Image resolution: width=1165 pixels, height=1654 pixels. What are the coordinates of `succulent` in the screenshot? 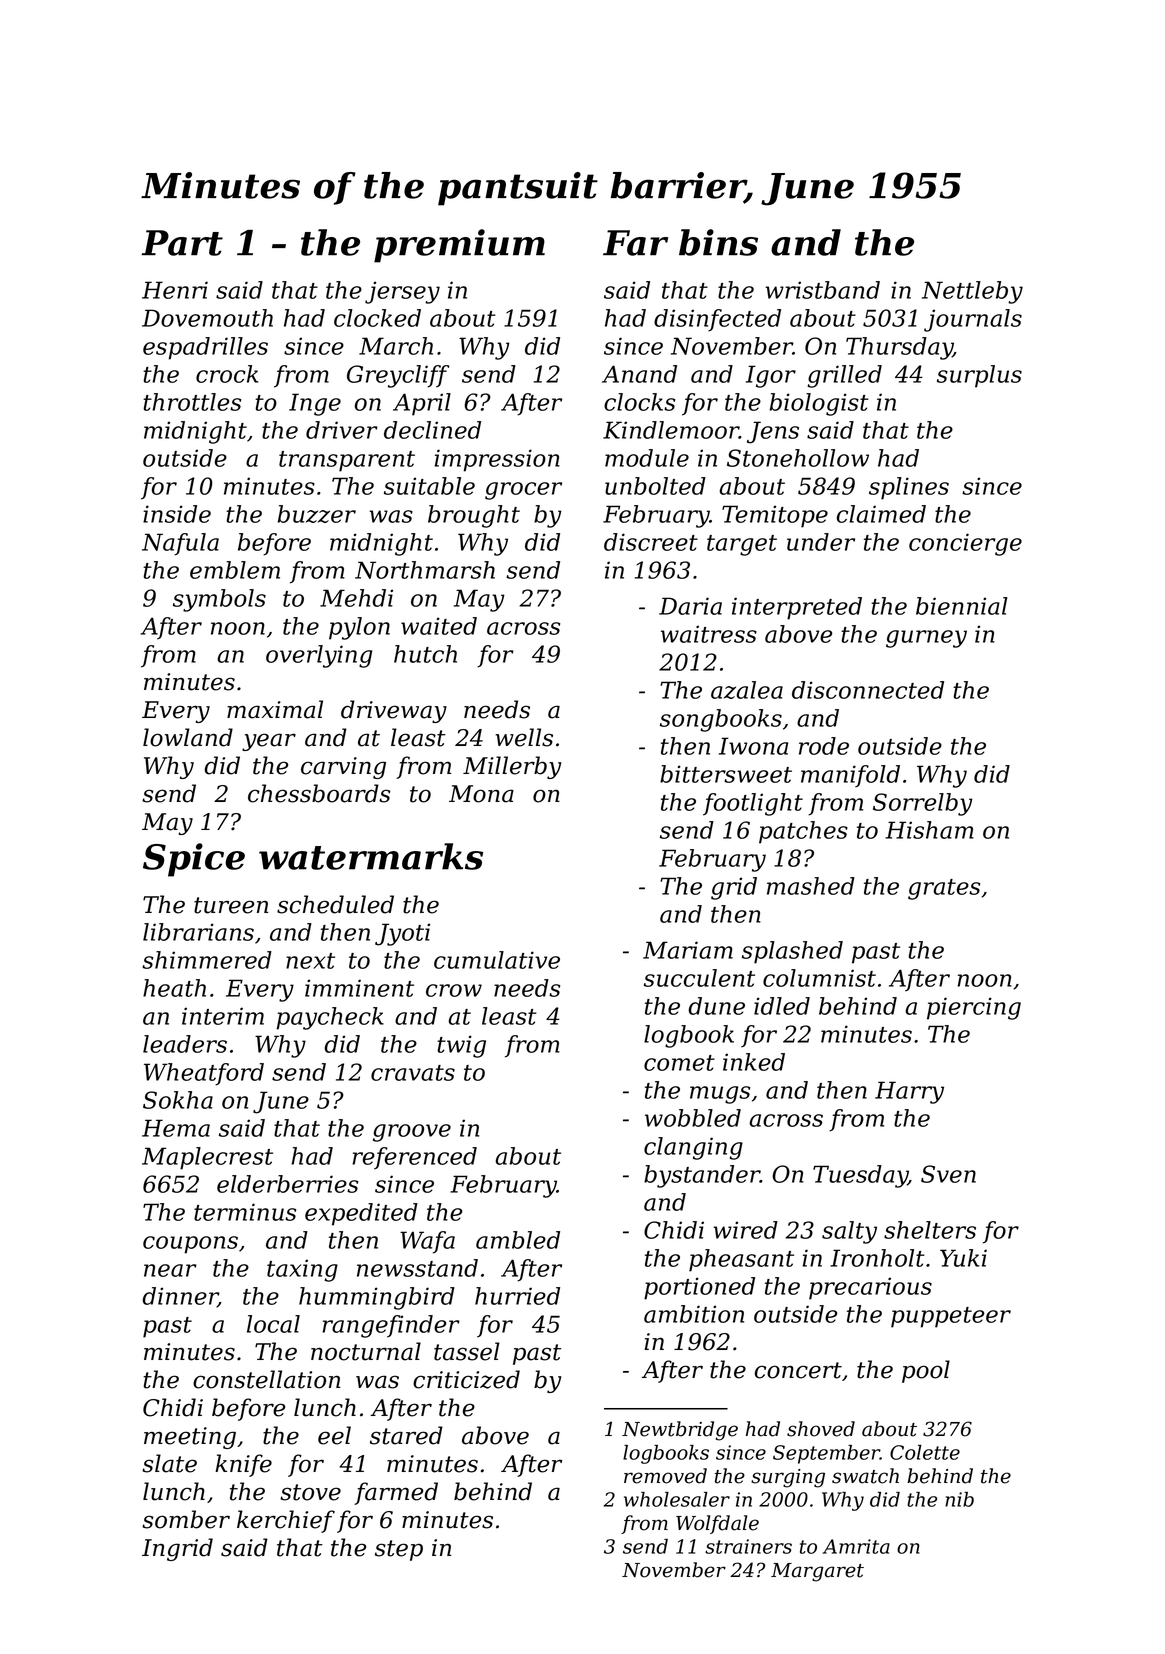 It's located at (699, 978).
